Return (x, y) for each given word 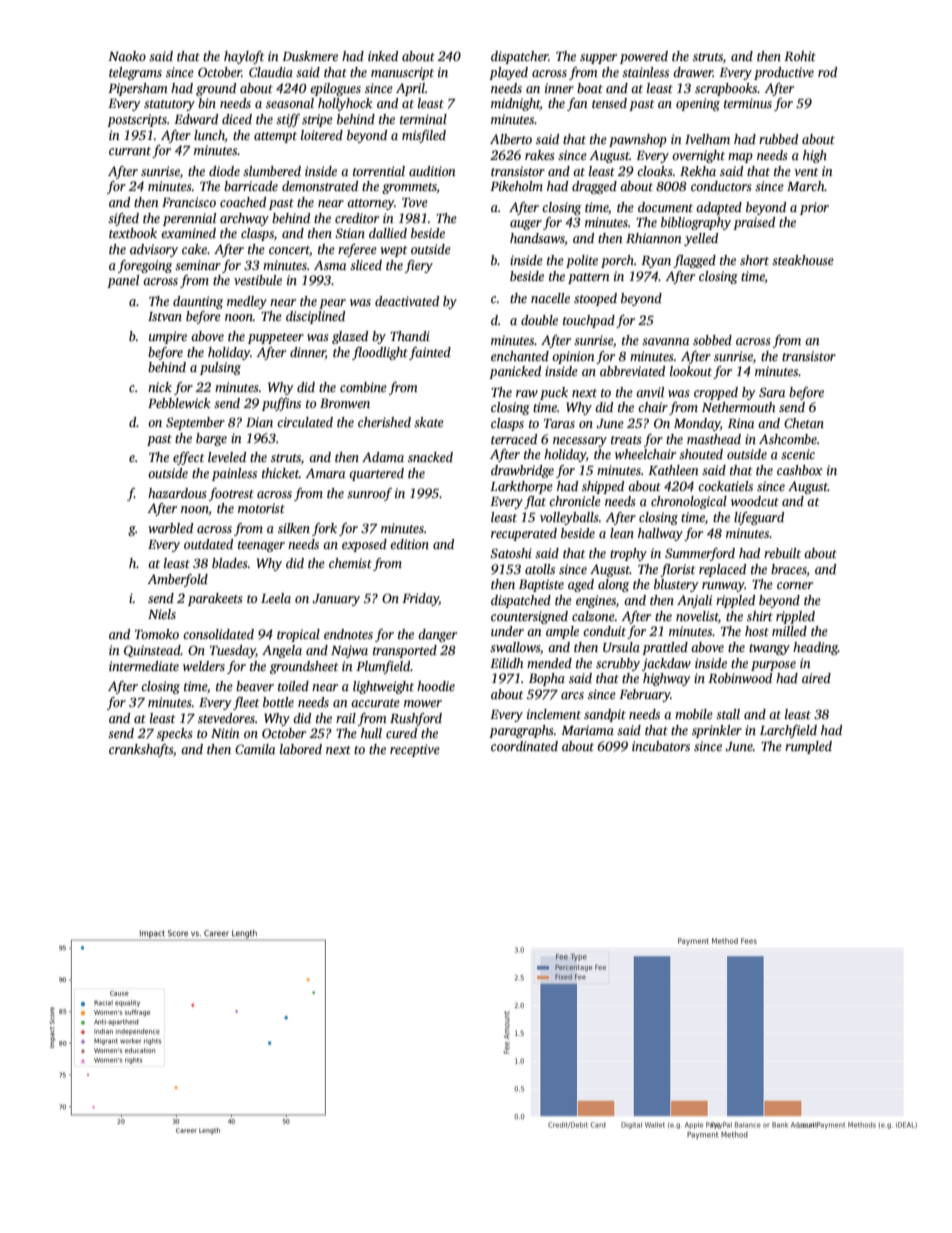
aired (816, 678)
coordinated (524, 746)
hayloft (244, 57)
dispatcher (520, 57)
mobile (694, 714)
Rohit (800, 56)
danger (437, 635)
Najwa (349, 651)
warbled (170, 528)
